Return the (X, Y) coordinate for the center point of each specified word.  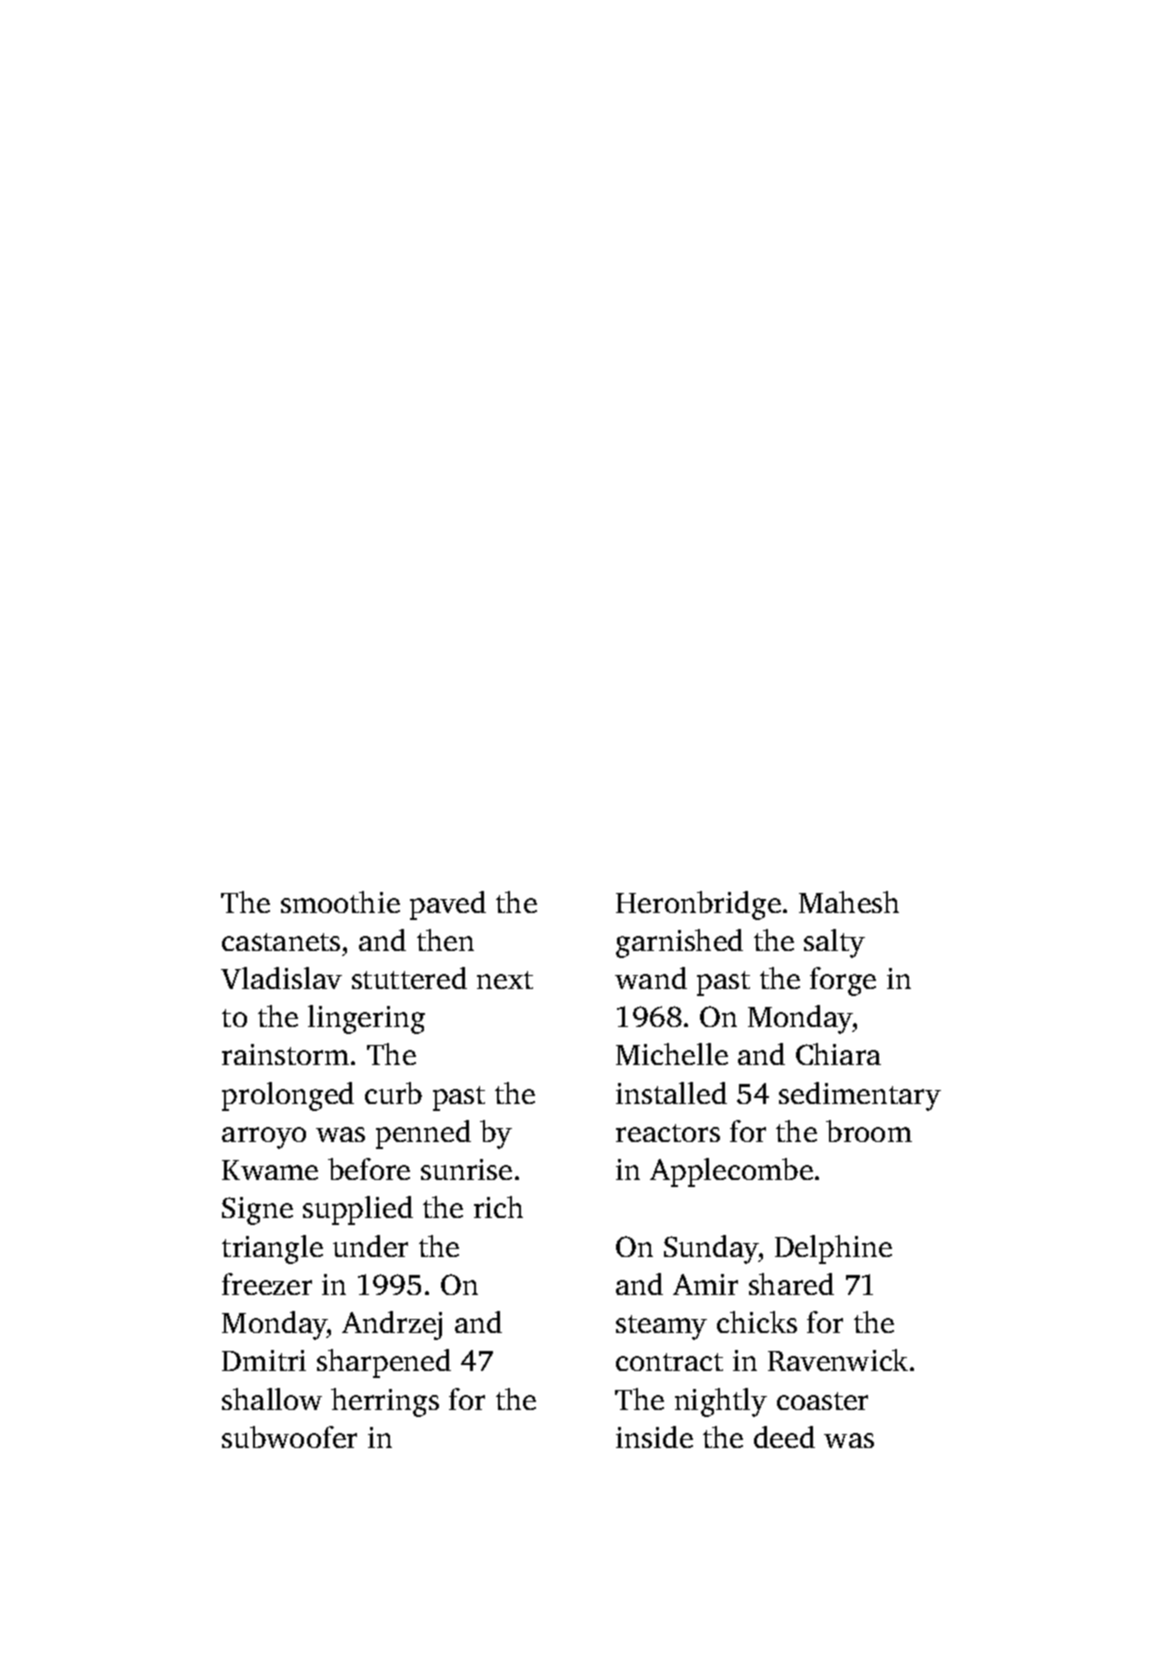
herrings (385, 1402)
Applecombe (731, 1172)
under (370, 1246)
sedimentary (860, 1096)
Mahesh (849, 902)
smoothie (340, 902)
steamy (661, 1327)
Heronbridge (698, 905)
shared (791, 1284)
